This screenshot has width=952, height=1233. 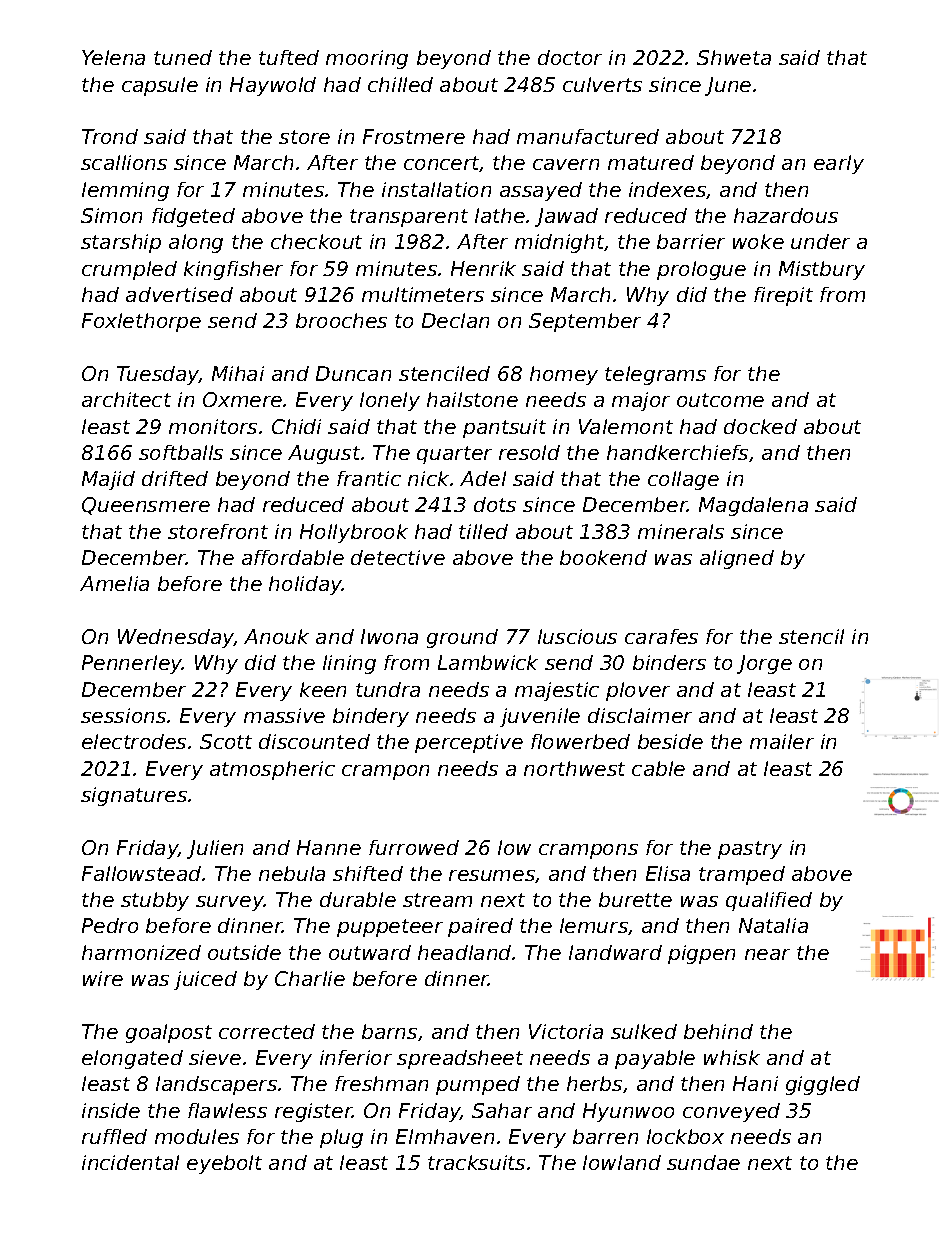 What do you see at coordinates (233, 270) in the screenshot?
I see `kingfisher` at bounding box center [233, 270].
